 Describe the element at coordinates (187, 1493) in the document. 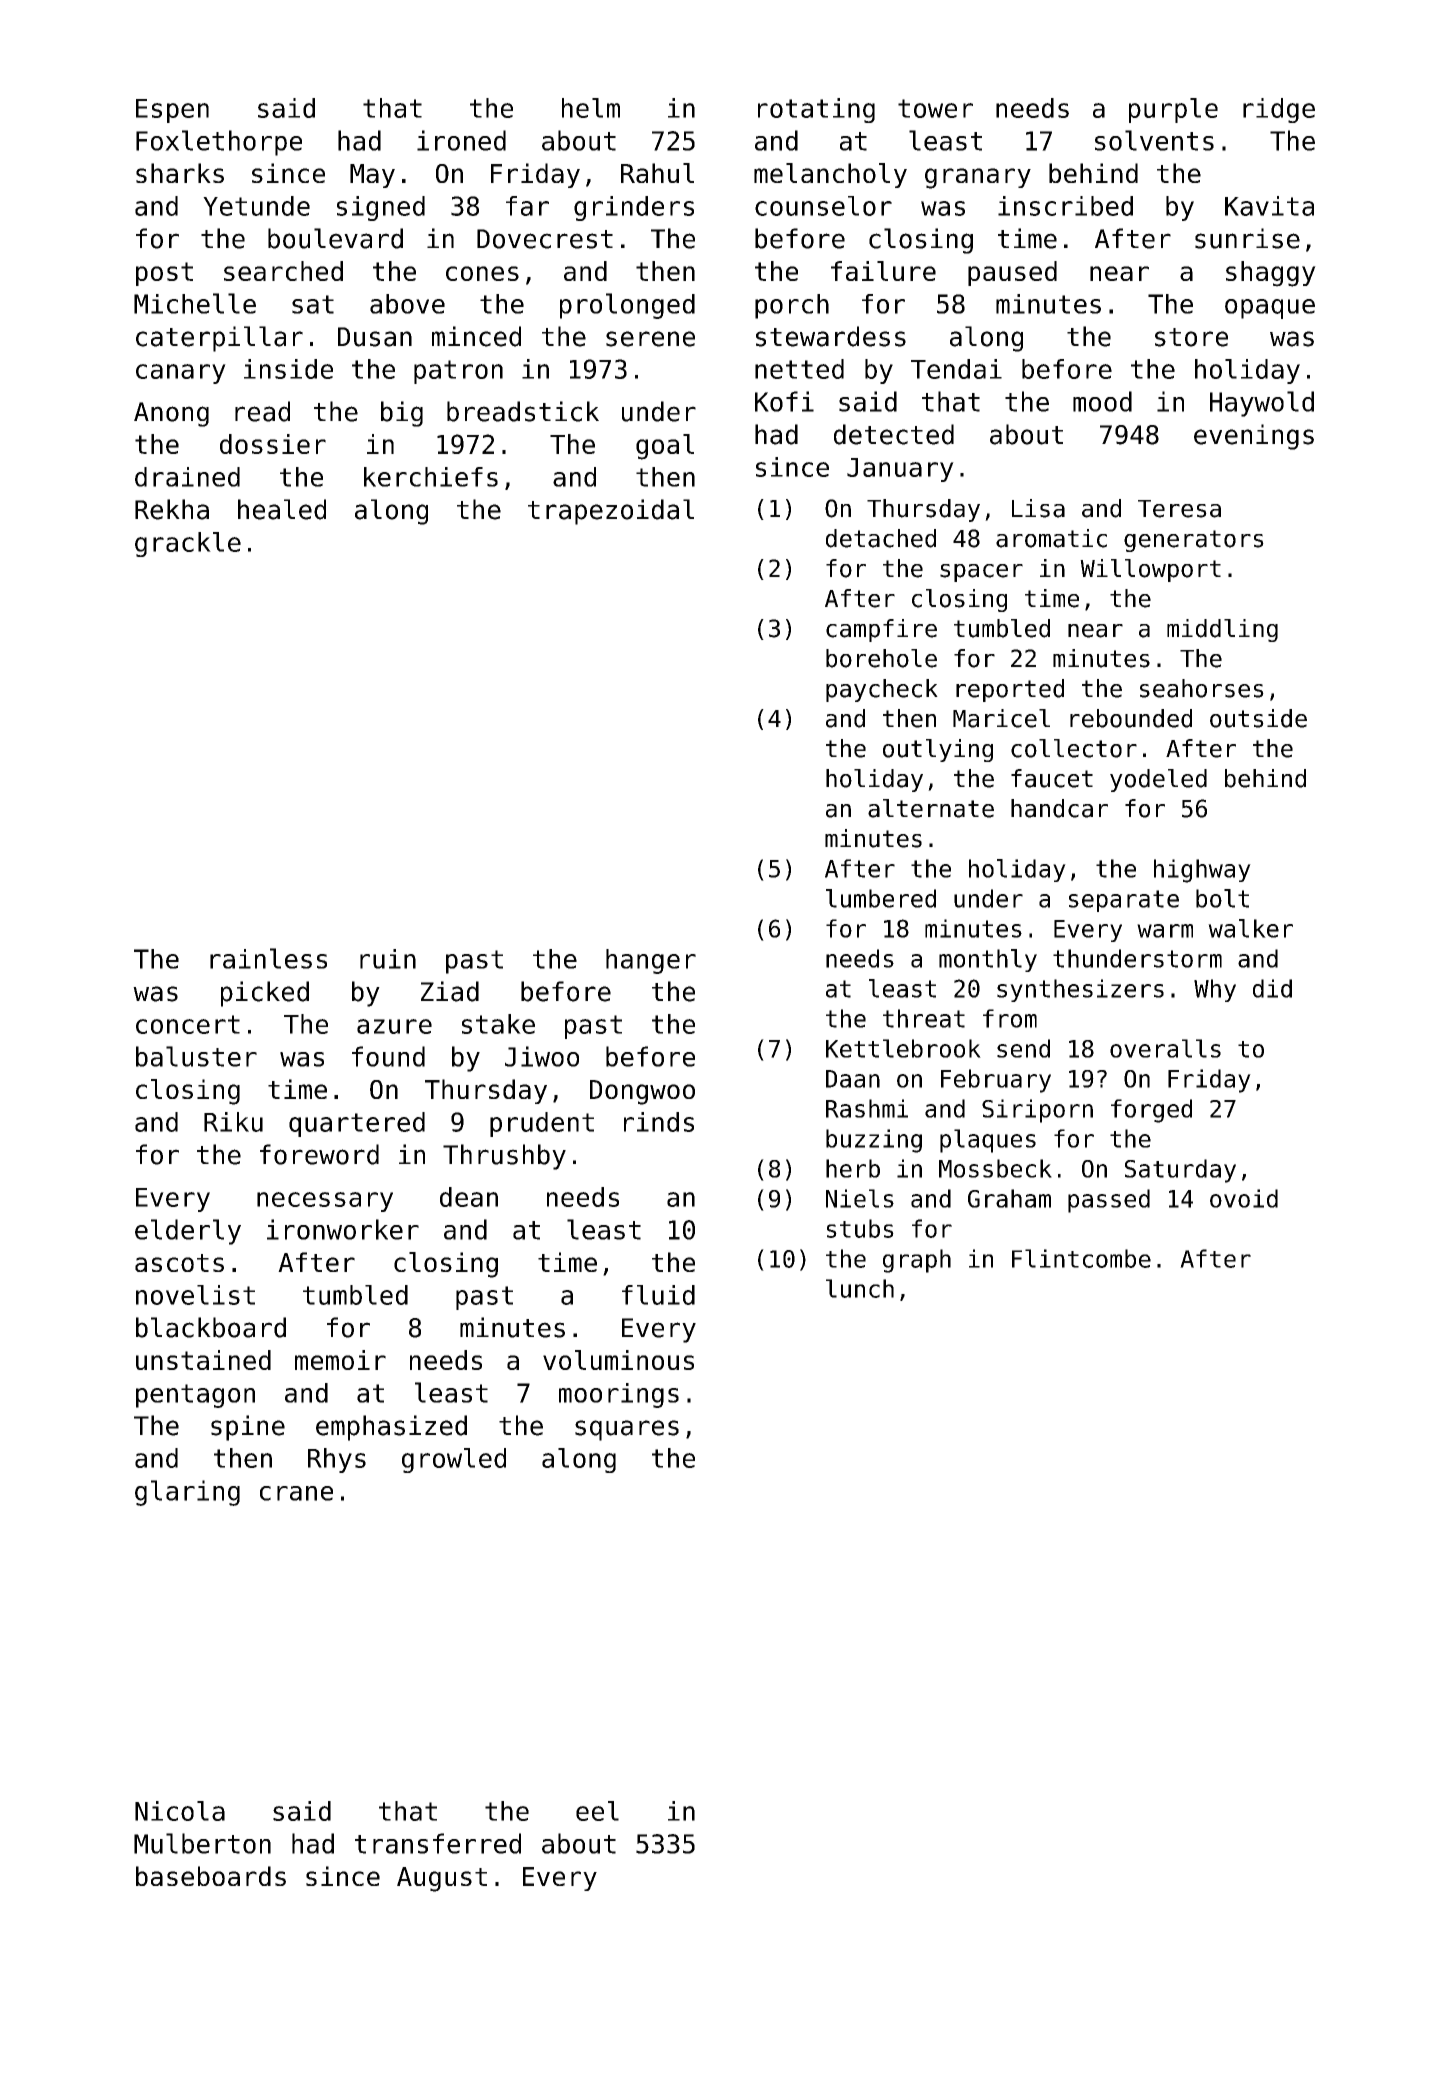

I see `glaring` at that location.
